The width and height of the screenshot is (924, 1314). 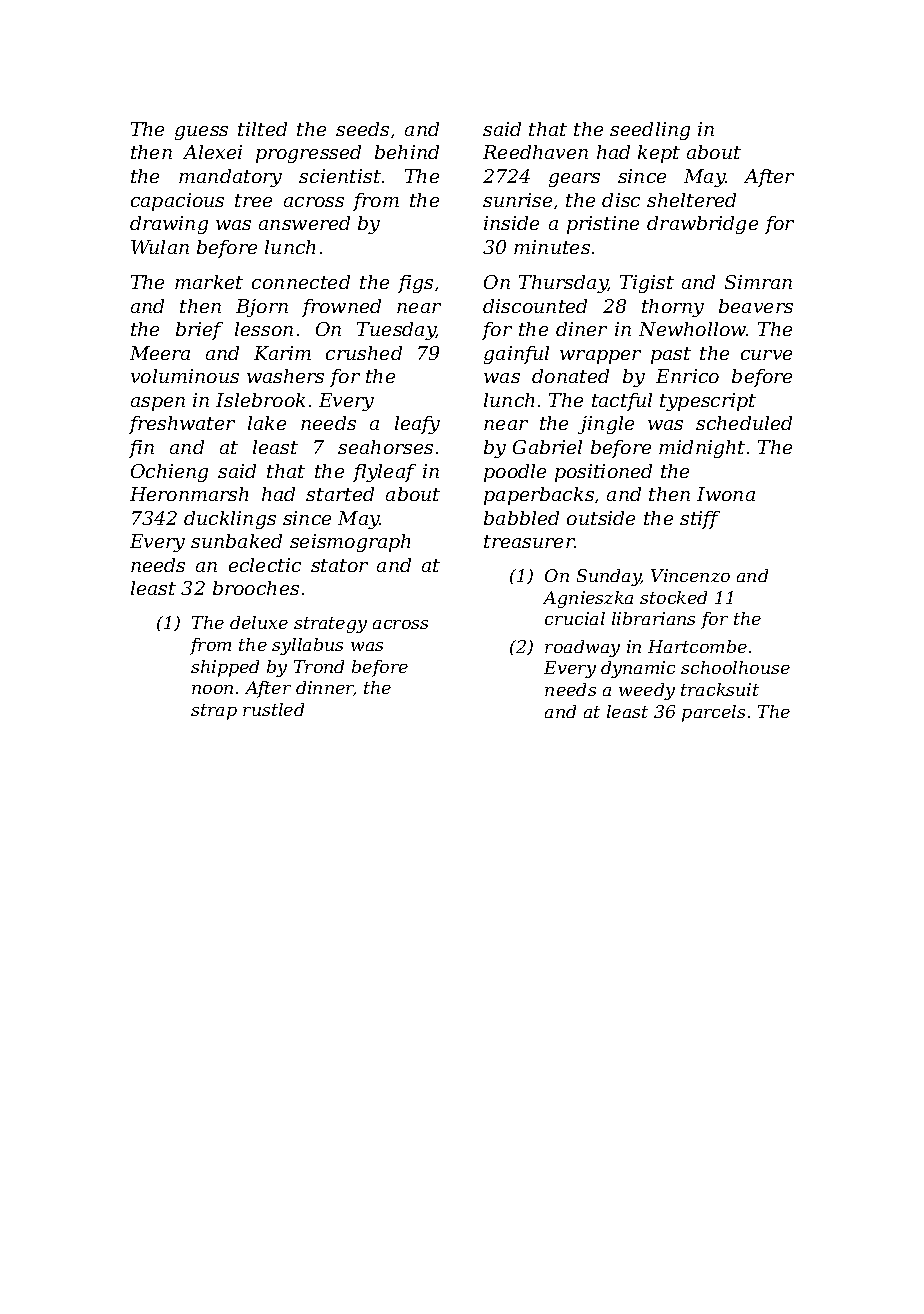 What do you see at coordinates (713, 713) in the screenshot?
I see `parcels` at bounding box center [713, 713].
